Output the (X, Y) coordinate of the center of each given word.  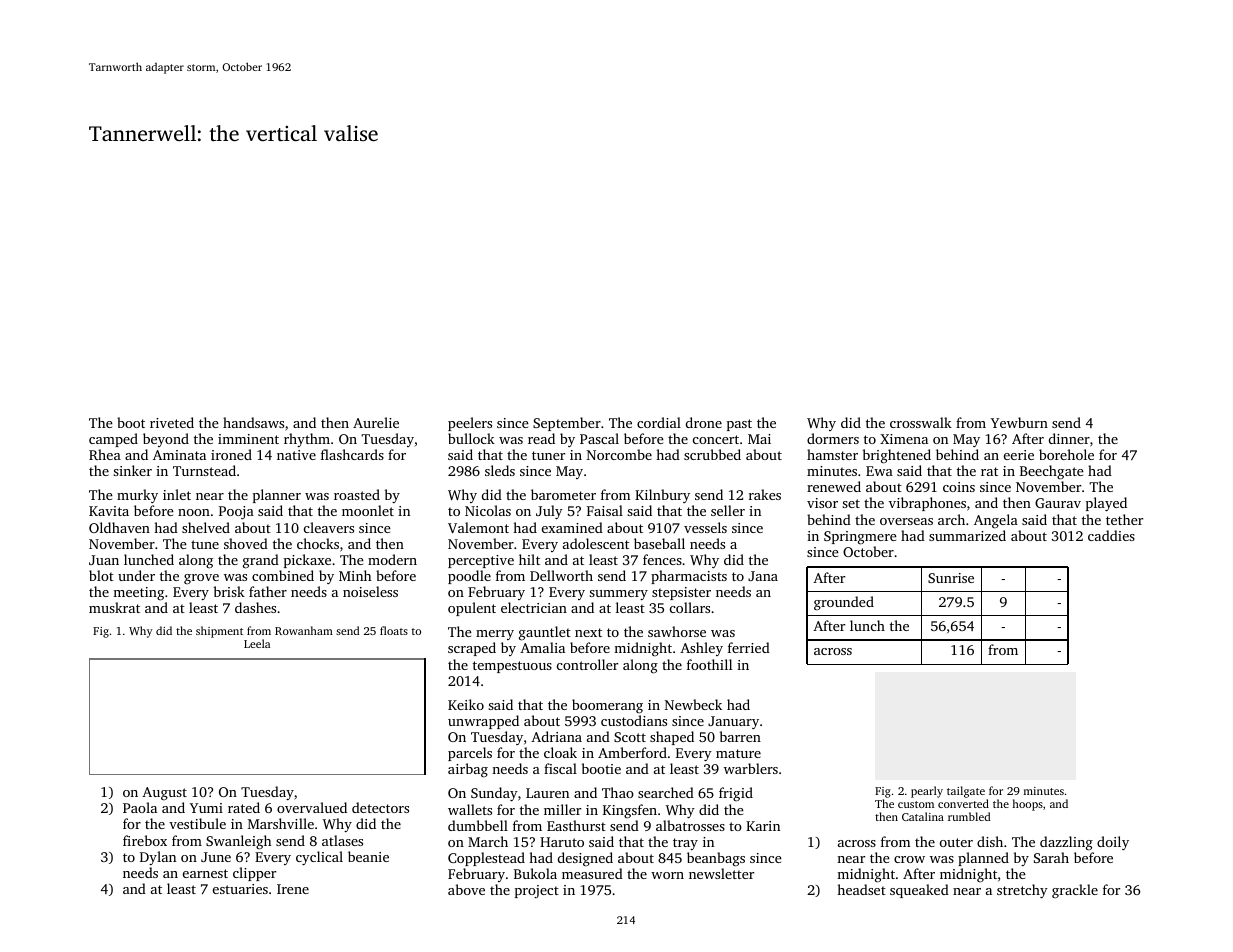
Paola (140, 807)
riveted (172, 422)
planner (277, 496)
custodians (634, 720)
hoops (1028, 805)
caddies (1111, 535)
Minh (355, 575)
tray (685, 844)
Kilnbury (662, 496)
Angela (996, 521)
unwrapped (483, 722)
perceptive (481, 561)
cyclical (319, 858)
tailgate (966, 792)
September (567, 424)
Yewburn (1019, 422)
